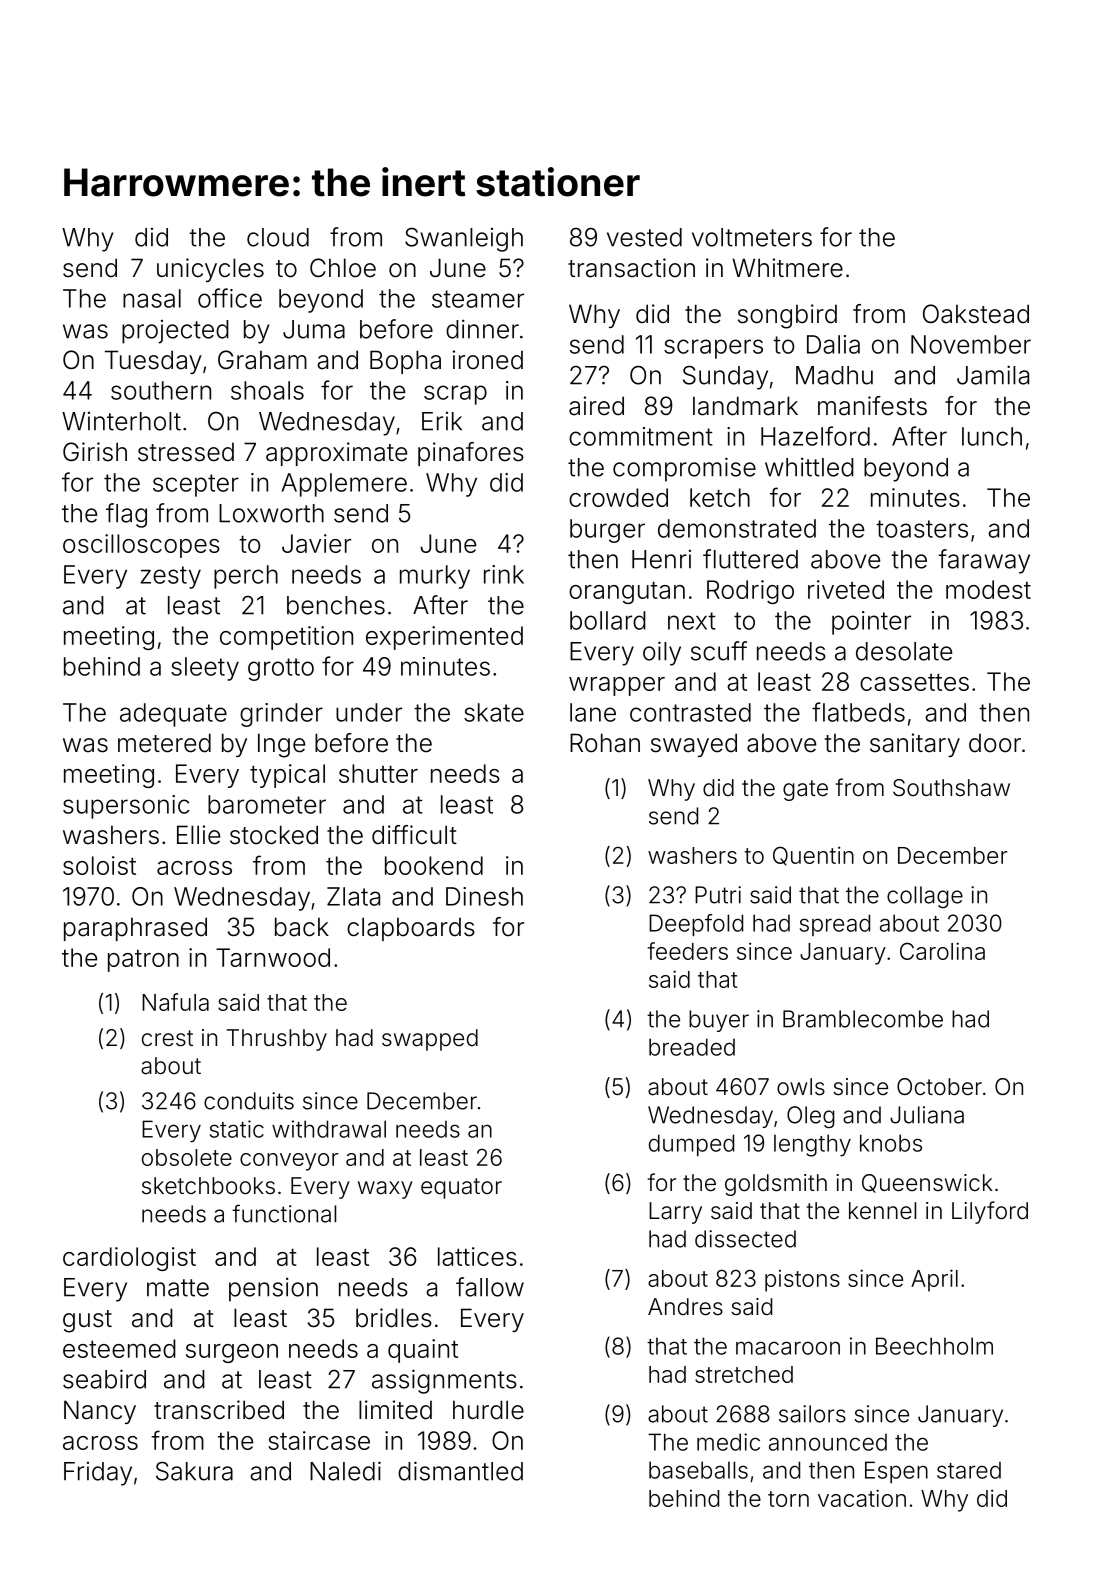  I want to click on Nafula, so click(175, 1002).
